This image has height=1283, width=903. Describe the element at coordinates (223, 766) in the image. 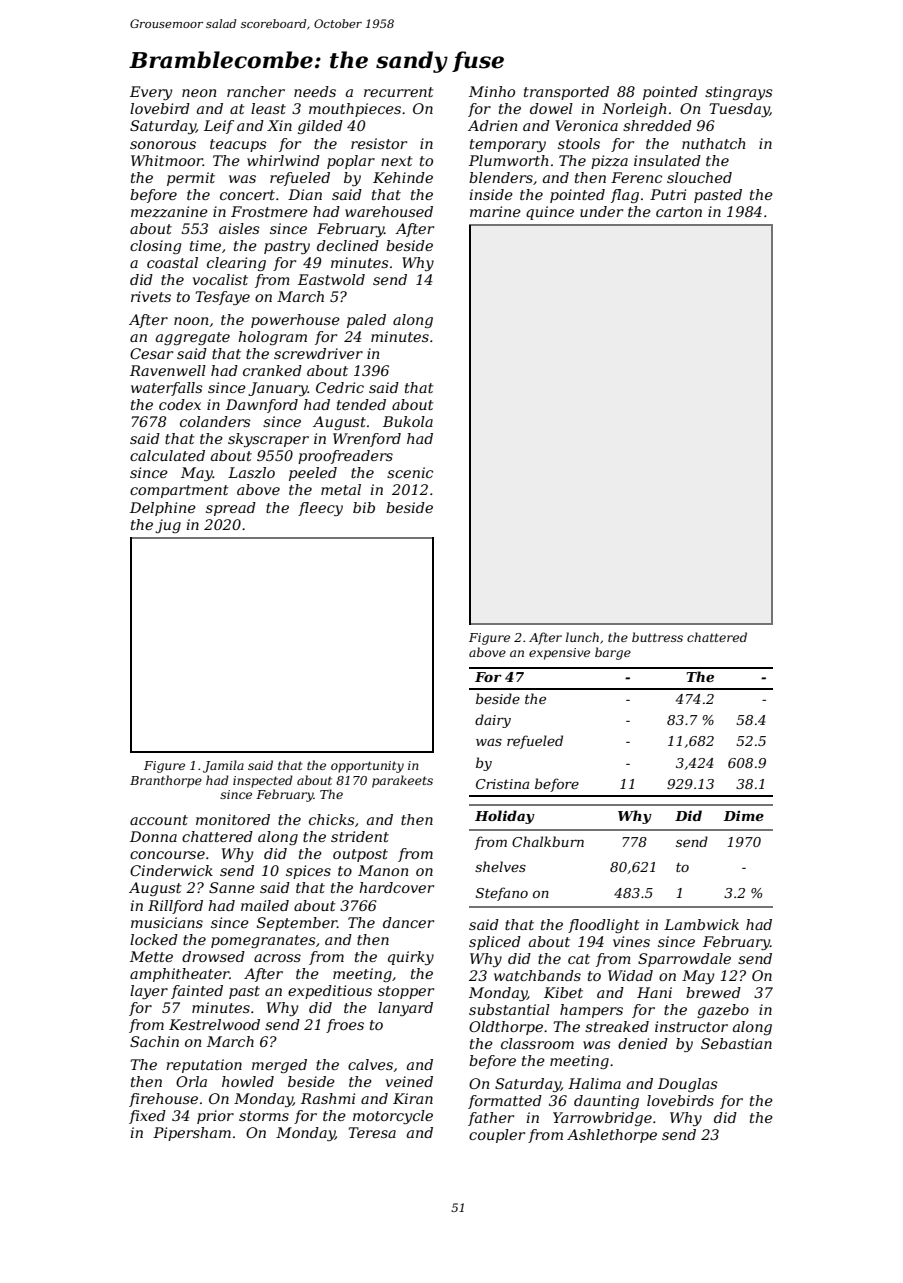

I see `Jamila` at that location.
